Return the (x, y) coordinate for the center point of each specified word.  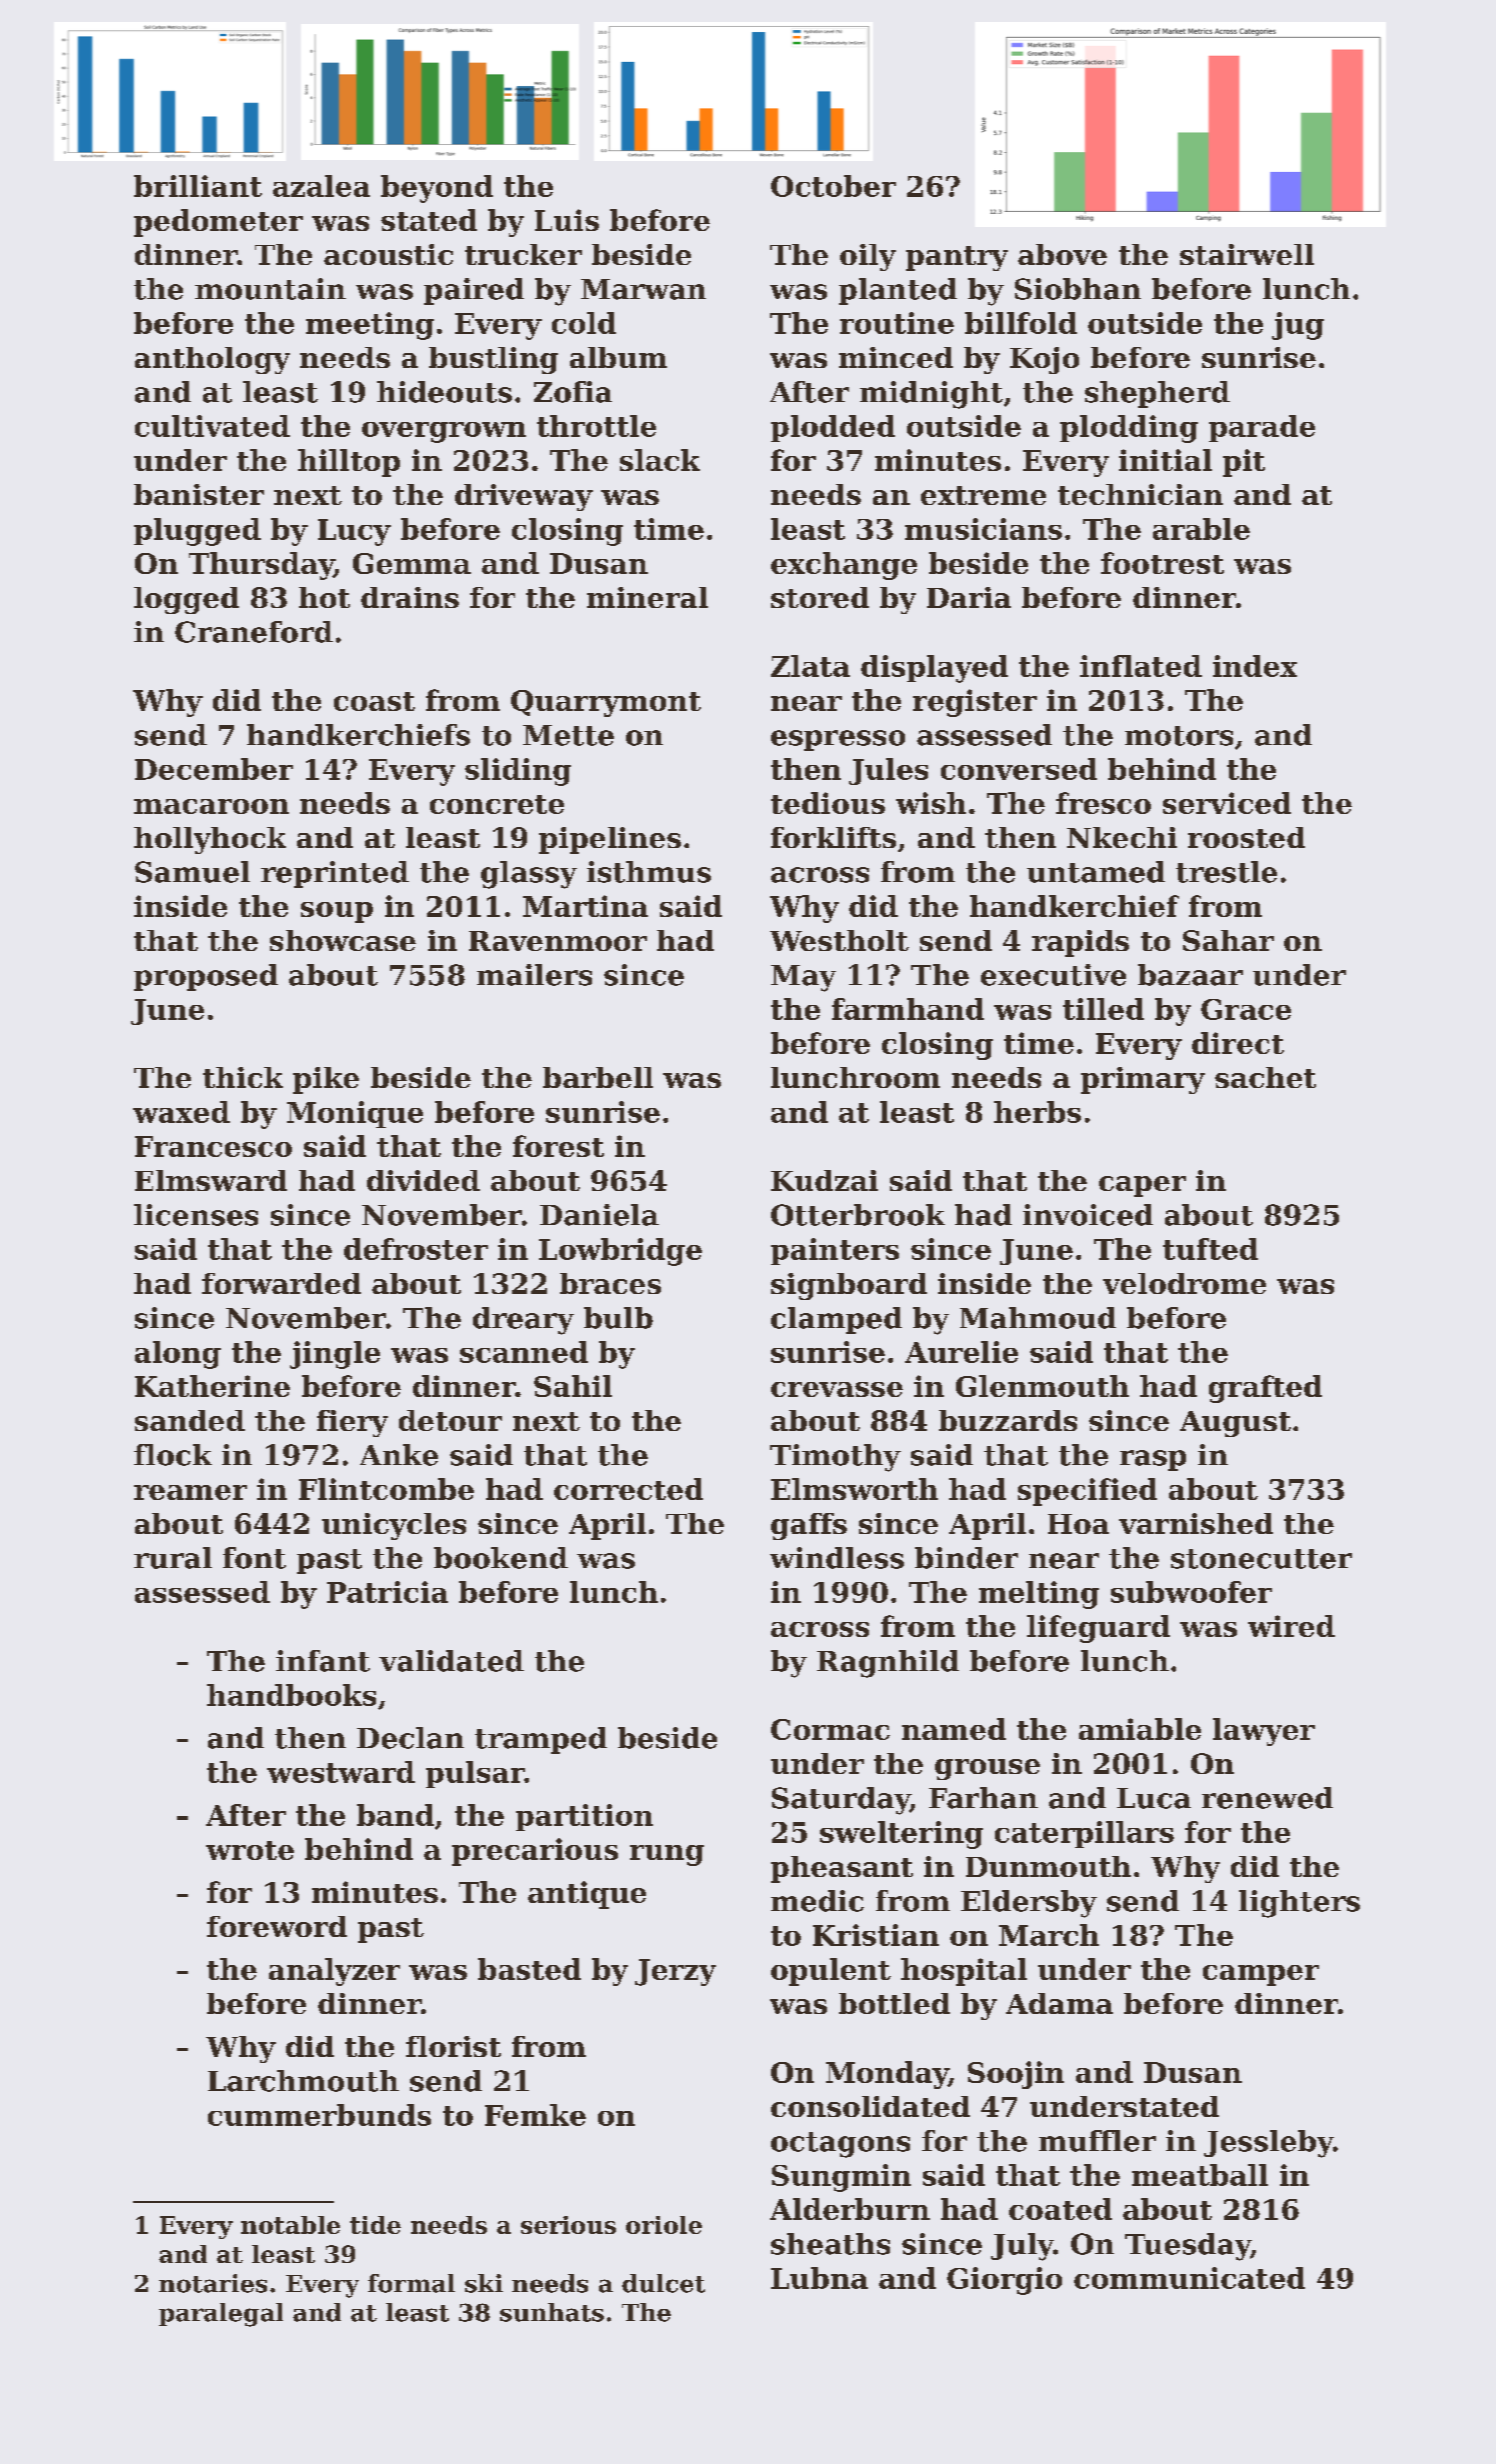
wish (931, 803)
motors (1179, 736)
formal (411, 2283)
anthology (212, 360)
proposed (206, 977)
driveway (524, 497)
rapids (1080, 943)
